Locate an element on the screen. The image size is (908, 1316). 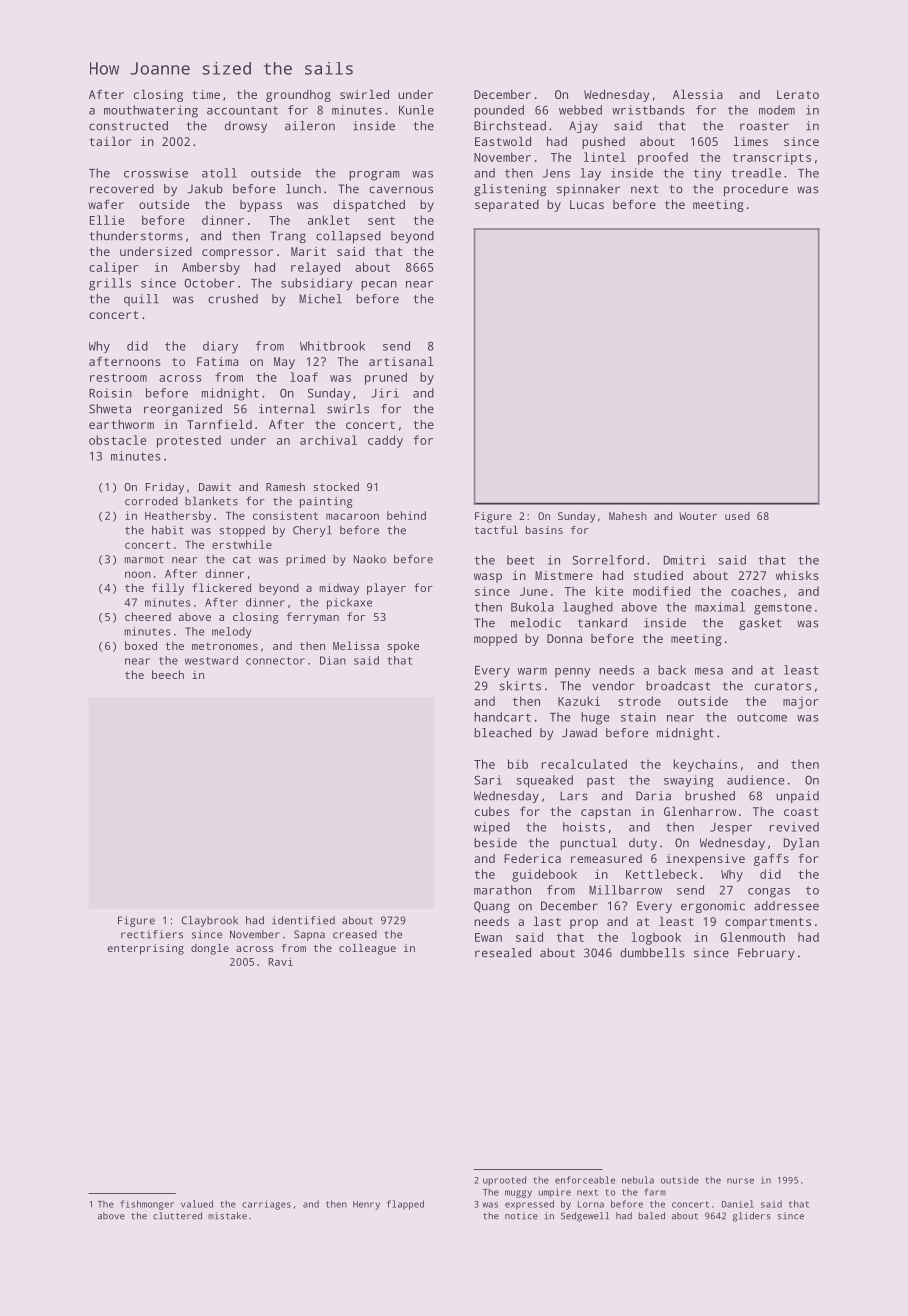
cluttered is located at coordinates (177, 1216).
